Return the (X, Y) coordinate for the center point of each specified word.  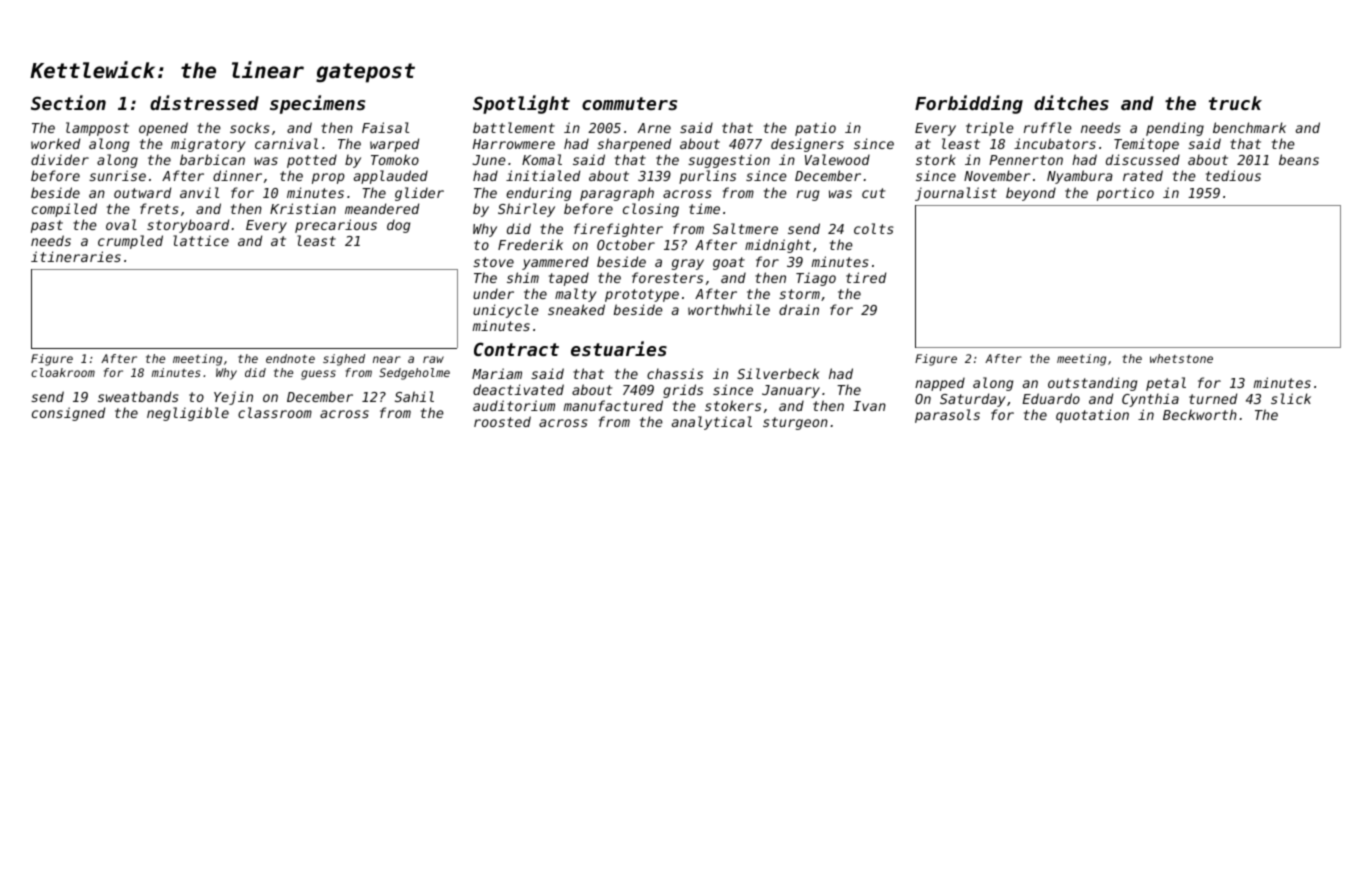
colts (874, 228)
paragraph (617, 194)
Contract (516, 349)
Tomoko (395, 159)
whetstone (1181, 358)
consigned (68, 414)
